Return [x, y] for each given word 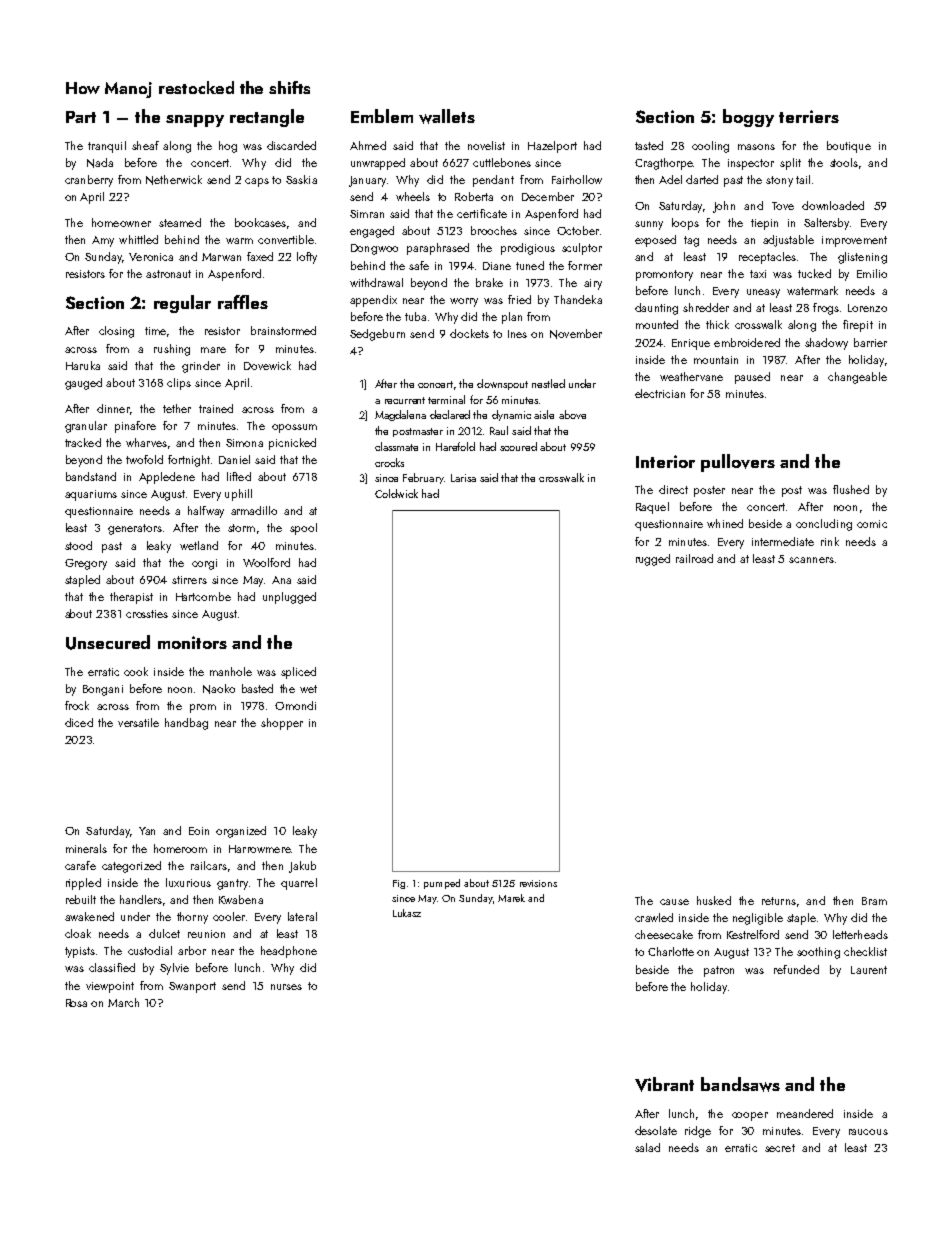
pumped [442, 884]
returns [779, 901]
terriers [809, 116]
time [155, 331]
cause [674, 902]
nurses [286, 987]
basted [257, 688]
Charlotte [671, 951]
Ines [517, 334]
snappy [195, 121]
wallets [447, 116]
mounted [657, 324]
